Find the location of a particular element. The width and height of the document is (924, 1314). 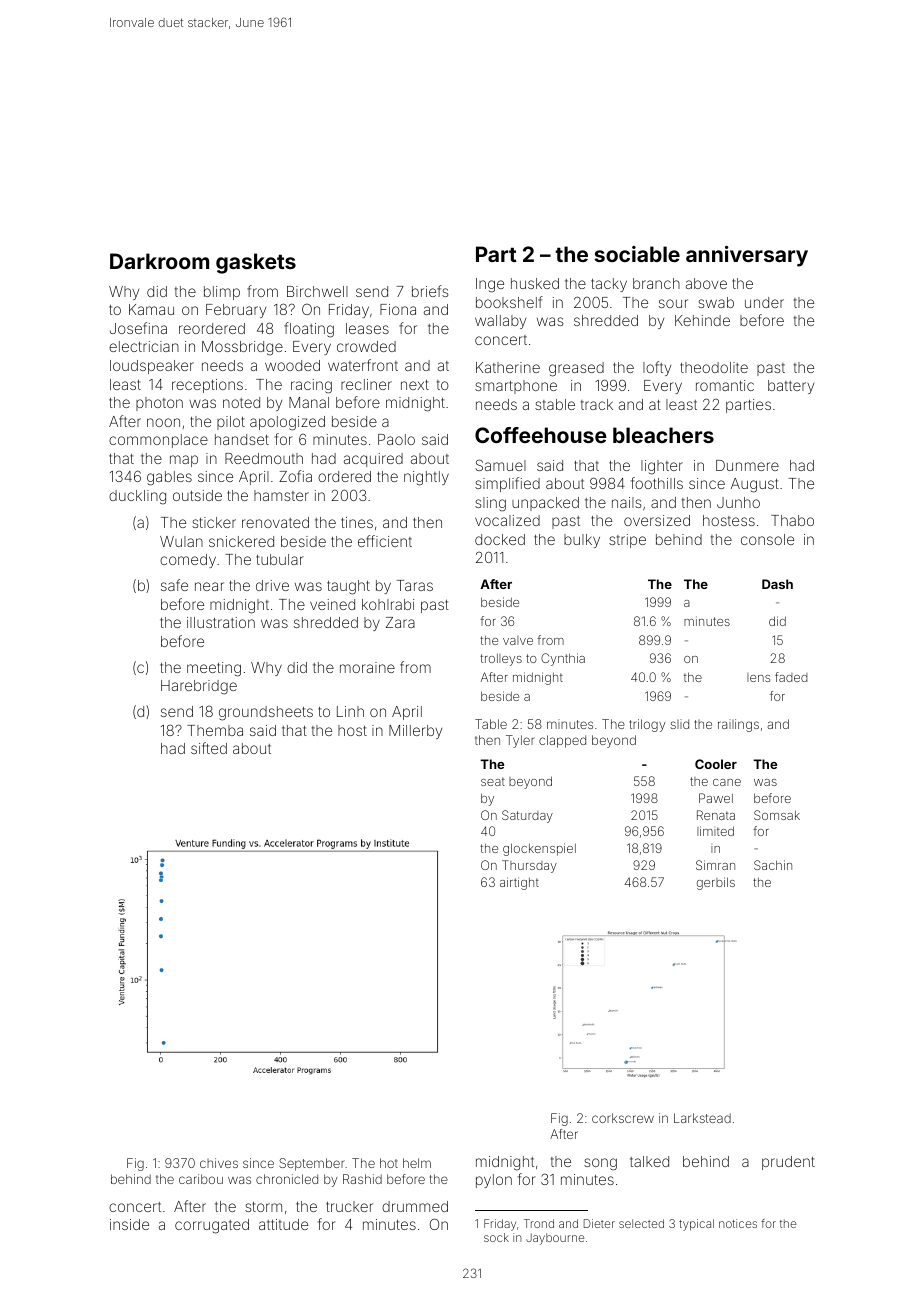

theodolite is located at coordinates (714, 367).
